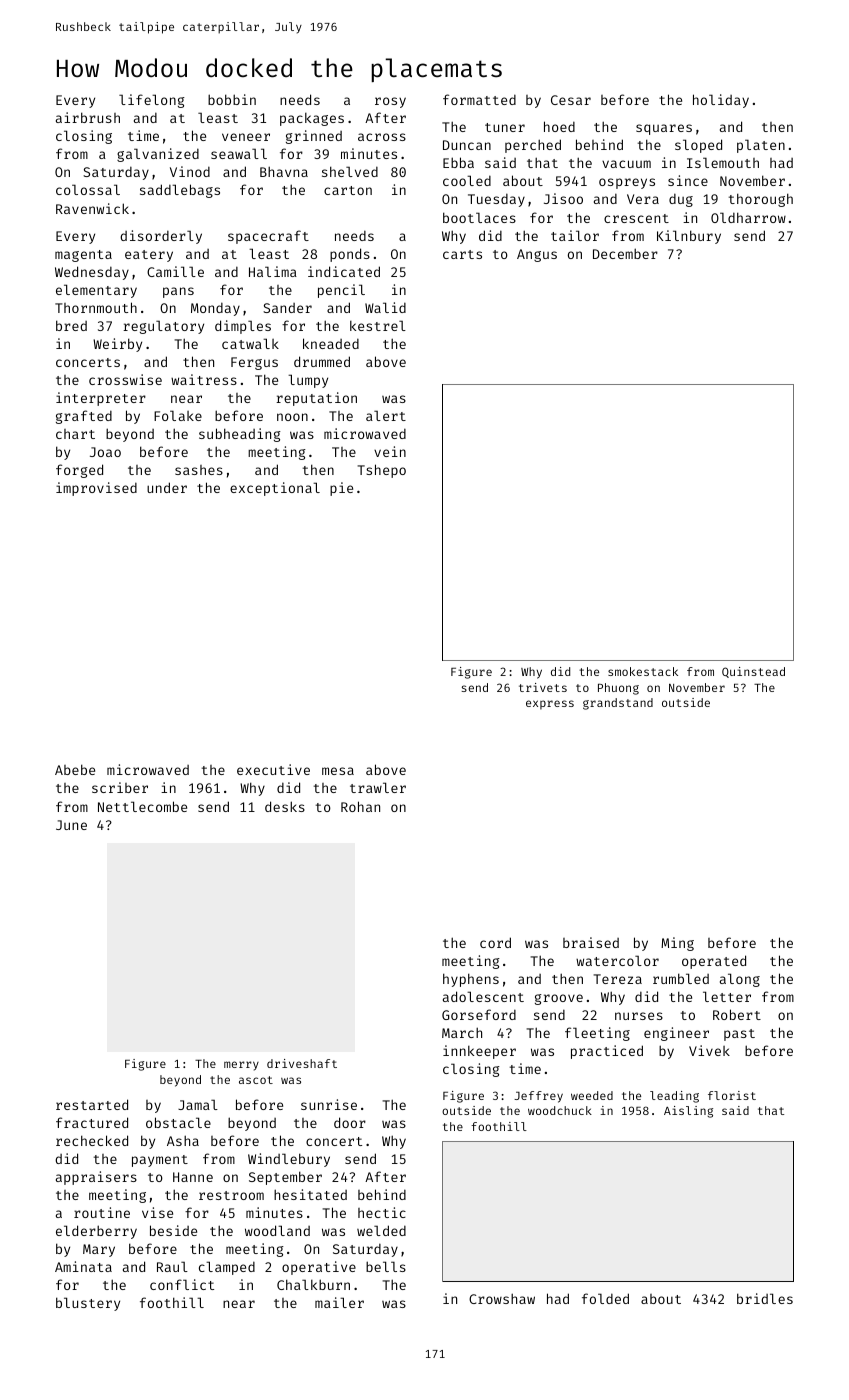 This page has height=1400, width=849. I want to click on grandstand, so click(618, 704).
